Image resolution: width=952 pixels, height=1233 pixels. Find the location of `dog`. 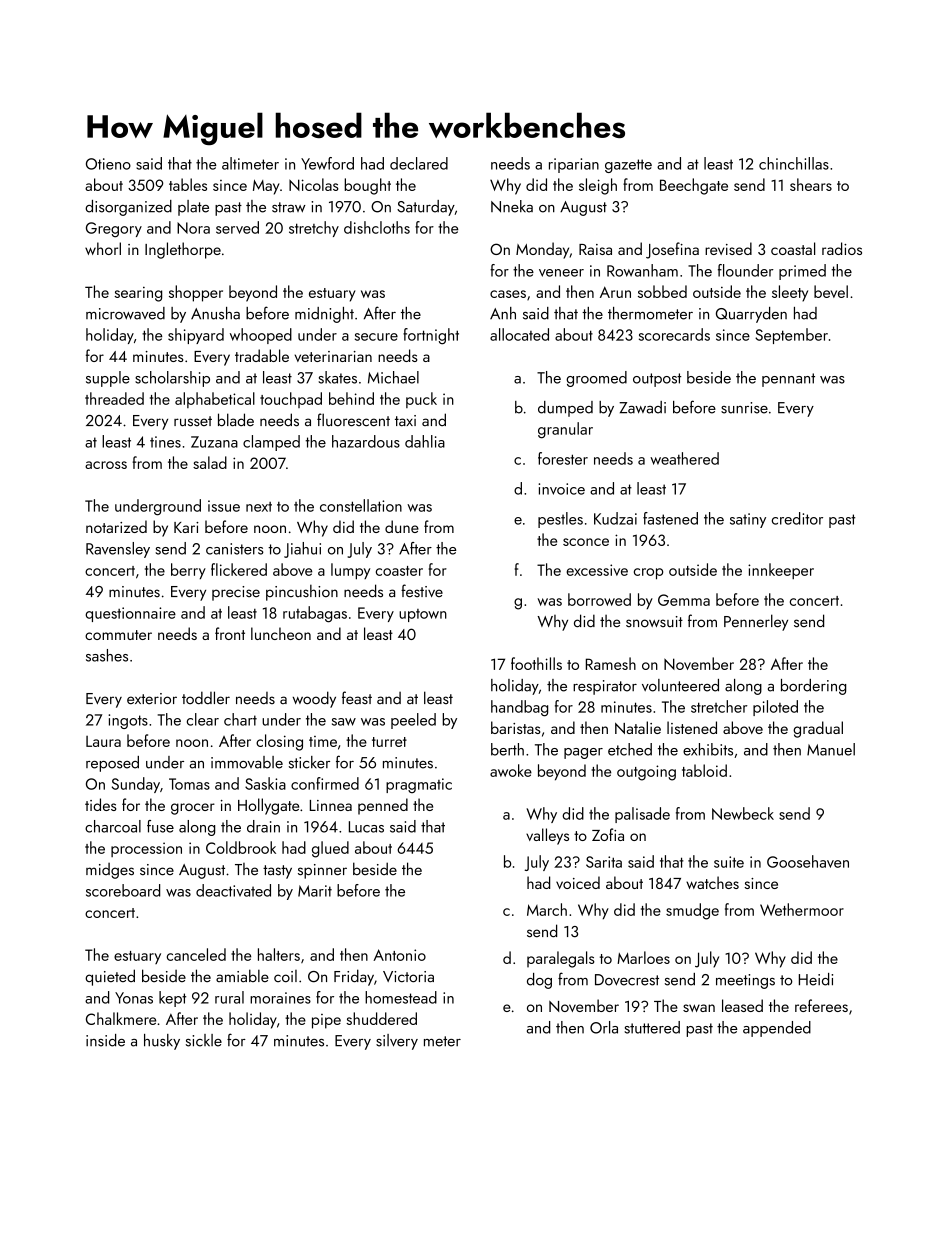

dog is located at coordinates (539, 981).
